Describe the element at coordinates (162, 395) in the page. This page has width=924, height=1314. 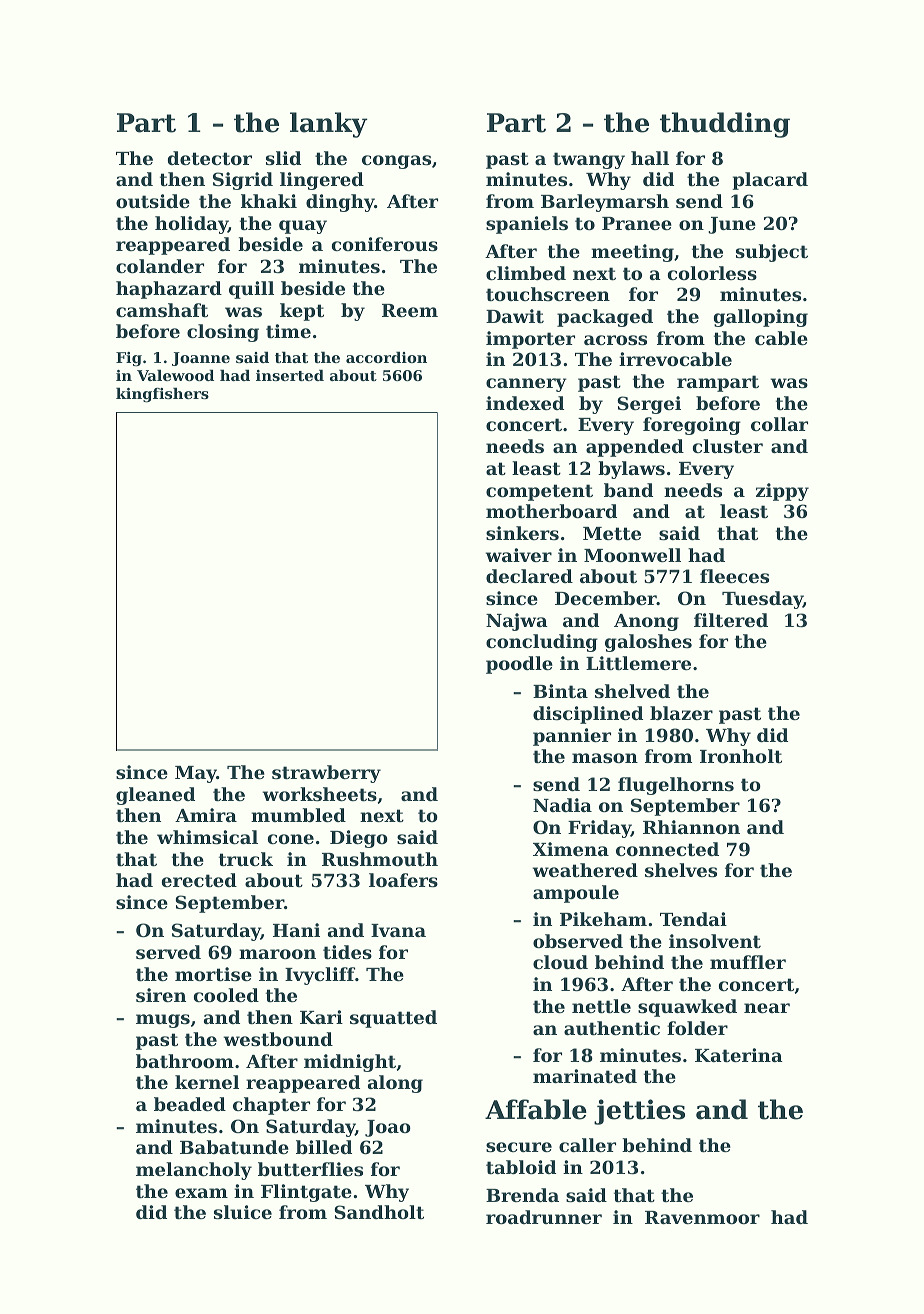
I see `kingfishers` at that location.
